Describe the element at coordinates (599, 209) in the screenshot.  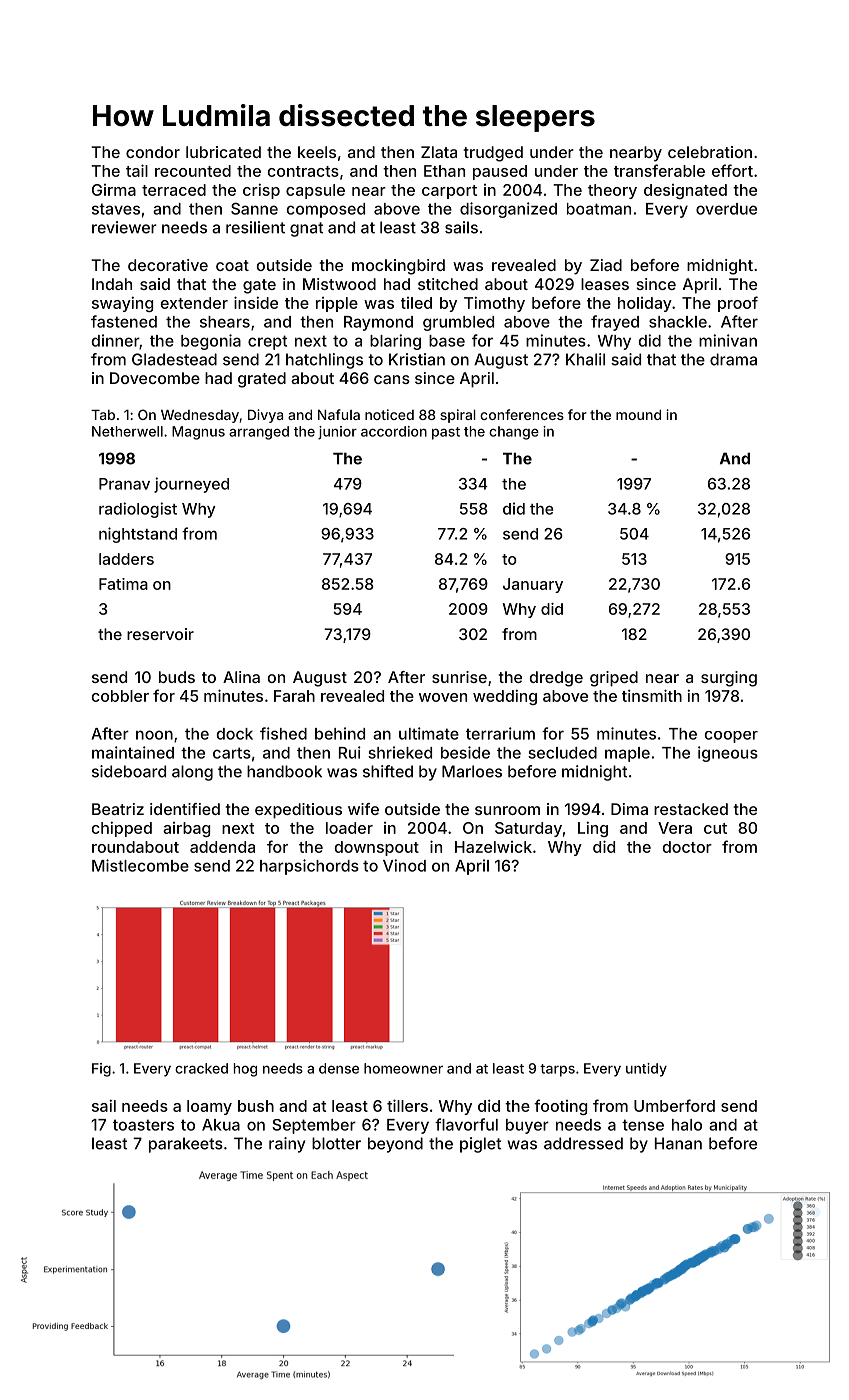
I see `boatman` at that location.
